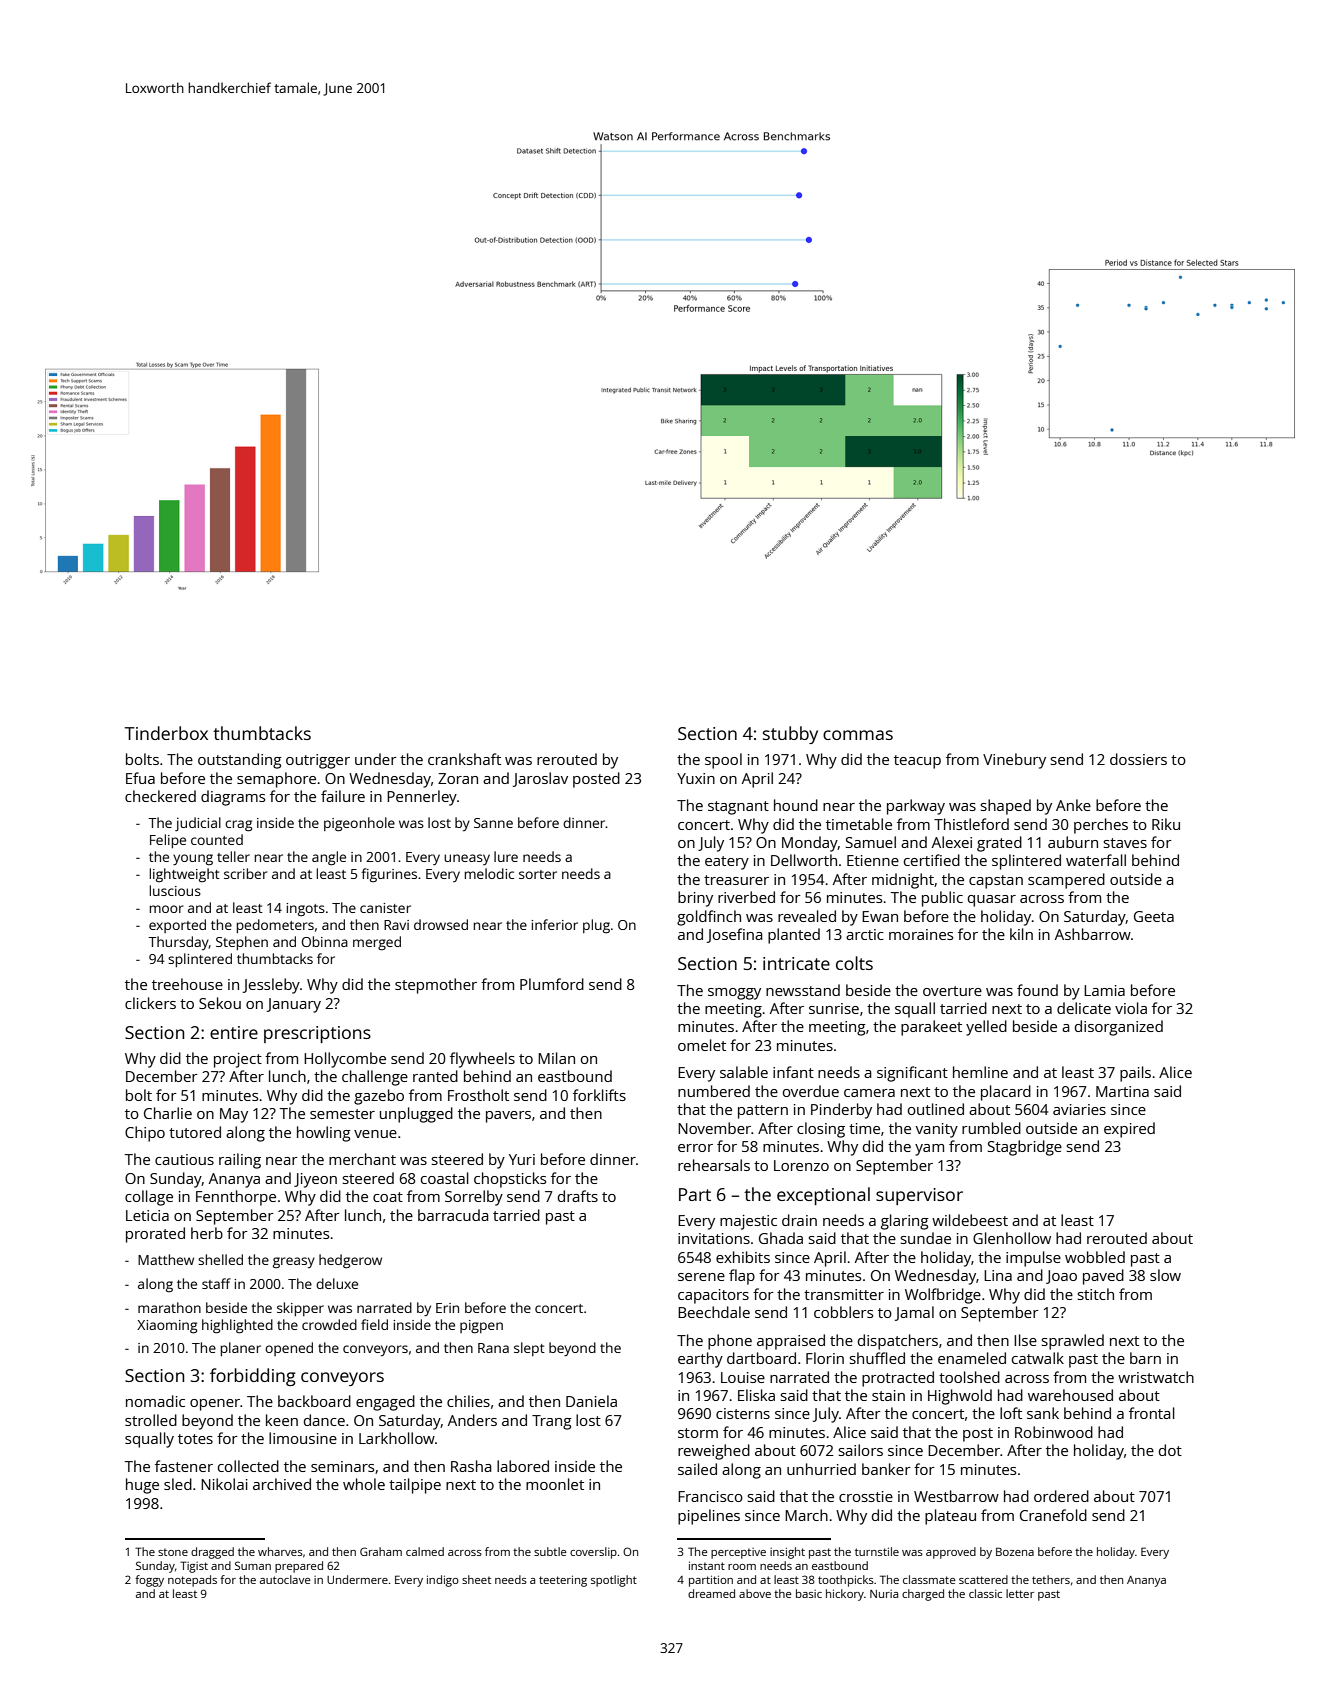  I want to click on Frostholt, so click(478, 1095).
